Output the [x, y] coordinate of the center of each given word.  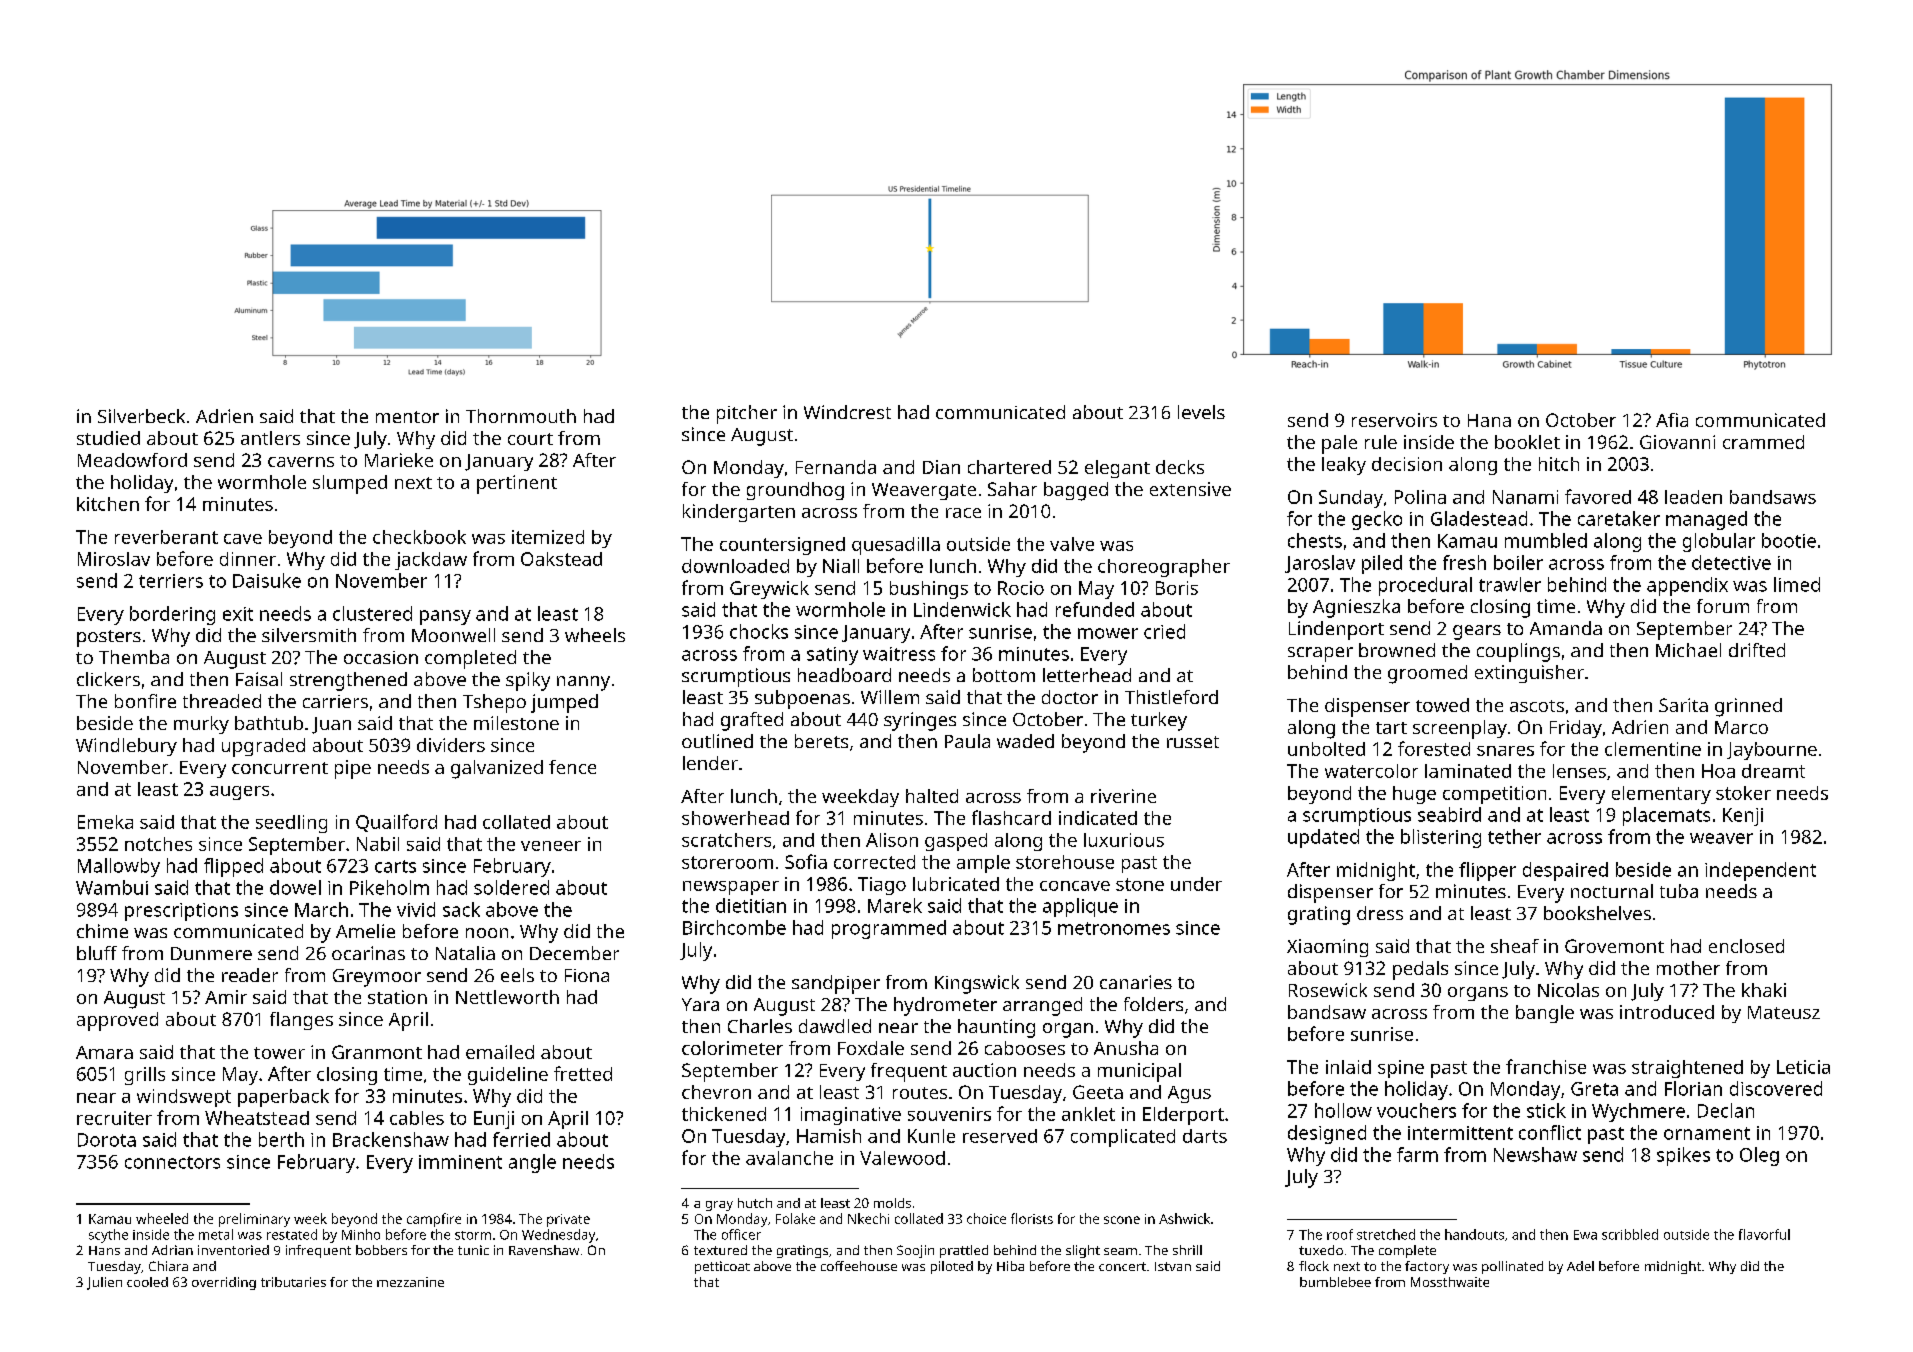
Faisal [259, 679]
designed [1327, 1134]
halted [932, 796]
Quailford [396, 823]
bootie [1789, 540]
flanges [301, 1021]
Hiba [1010, 1266]
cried [1164, 631]
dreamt [1773, 771]
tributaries [293, 1282]
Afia [1672, 420]
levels [1201, 412]
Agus [1189, 1094]
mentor [407, 417]
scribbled [1630, 1234]
